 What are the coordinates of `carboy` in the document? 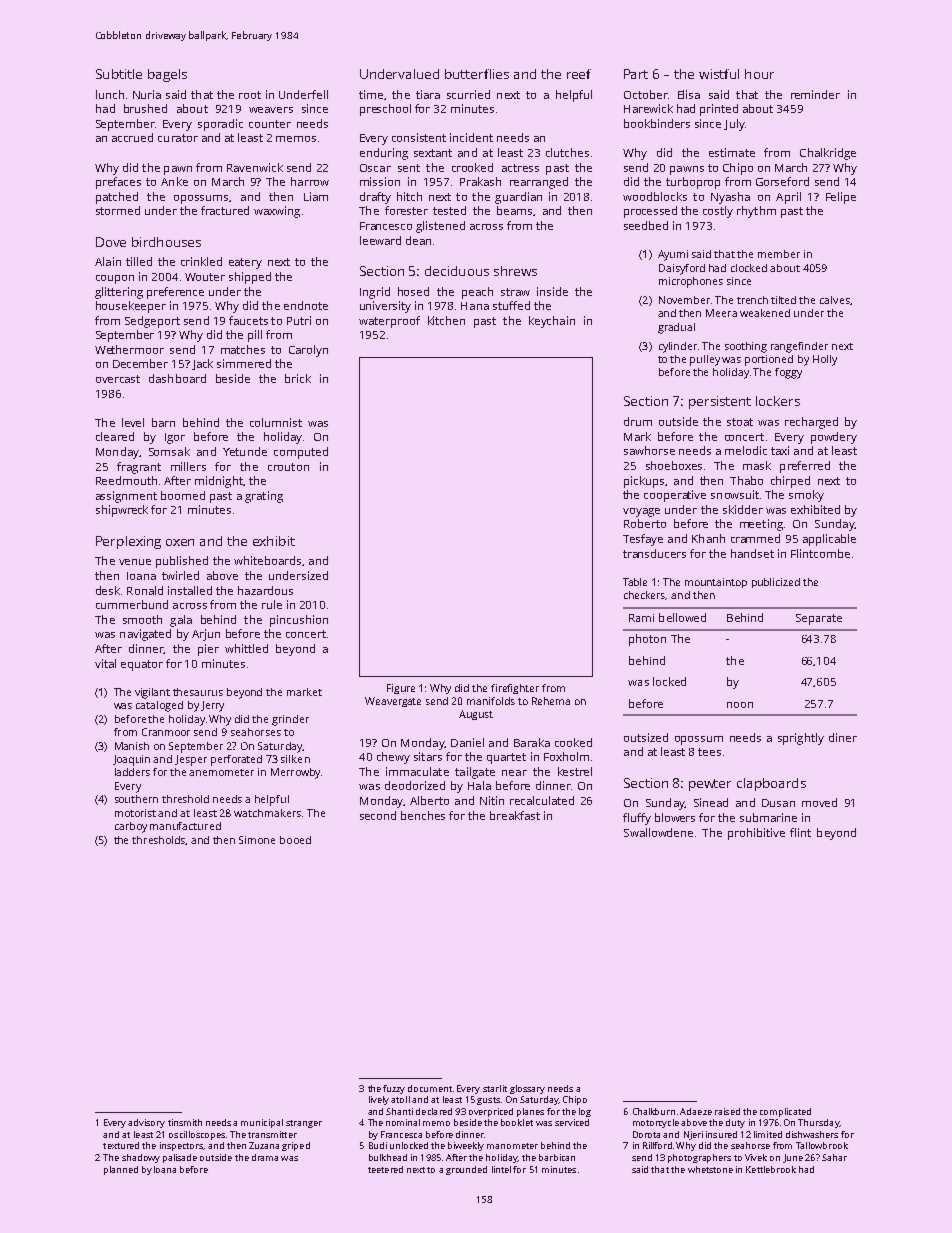 It's located at (131, 827).
